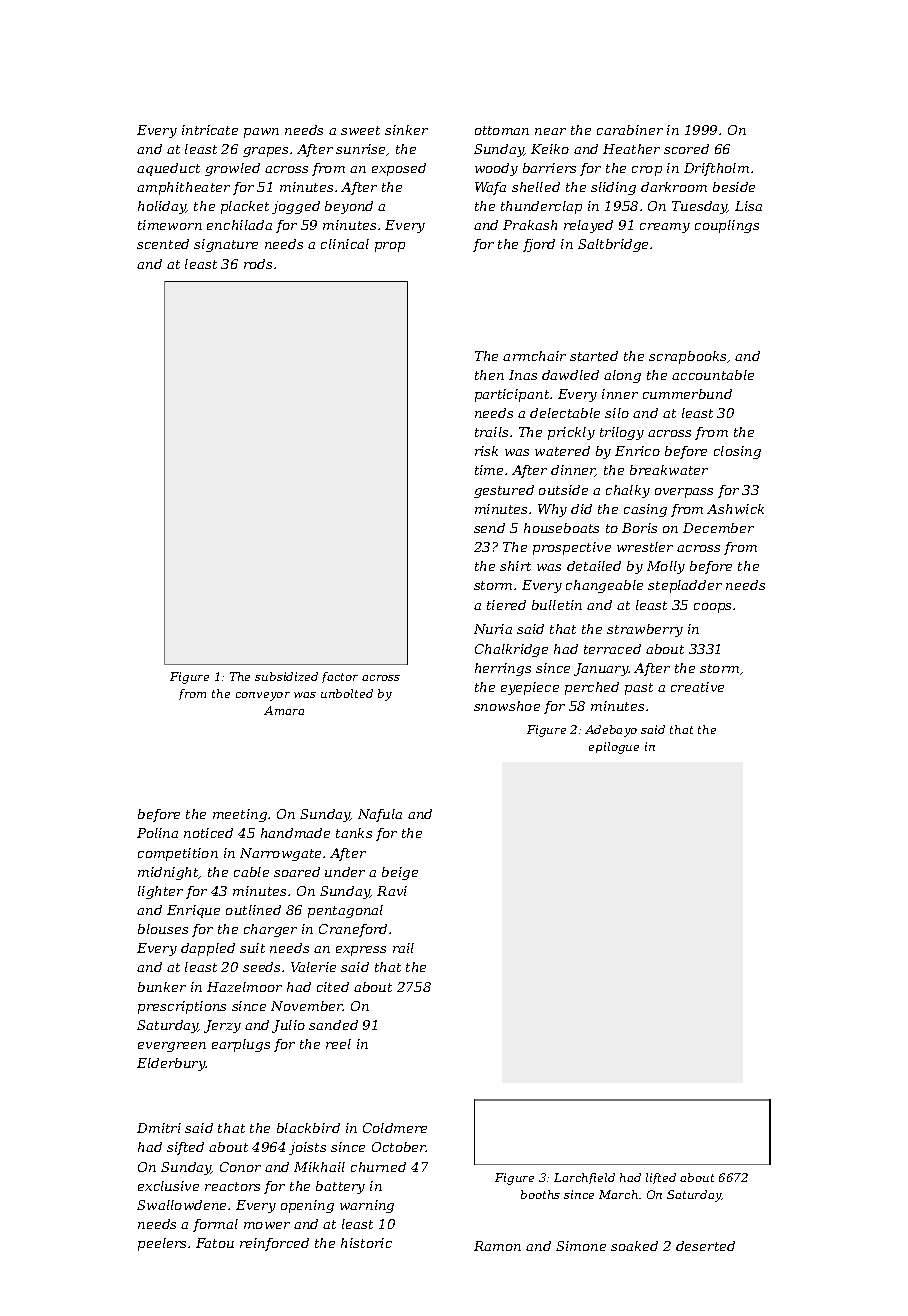  Describe the element at coordinates (338, 1044) in the page. I see `reel` at that location.
